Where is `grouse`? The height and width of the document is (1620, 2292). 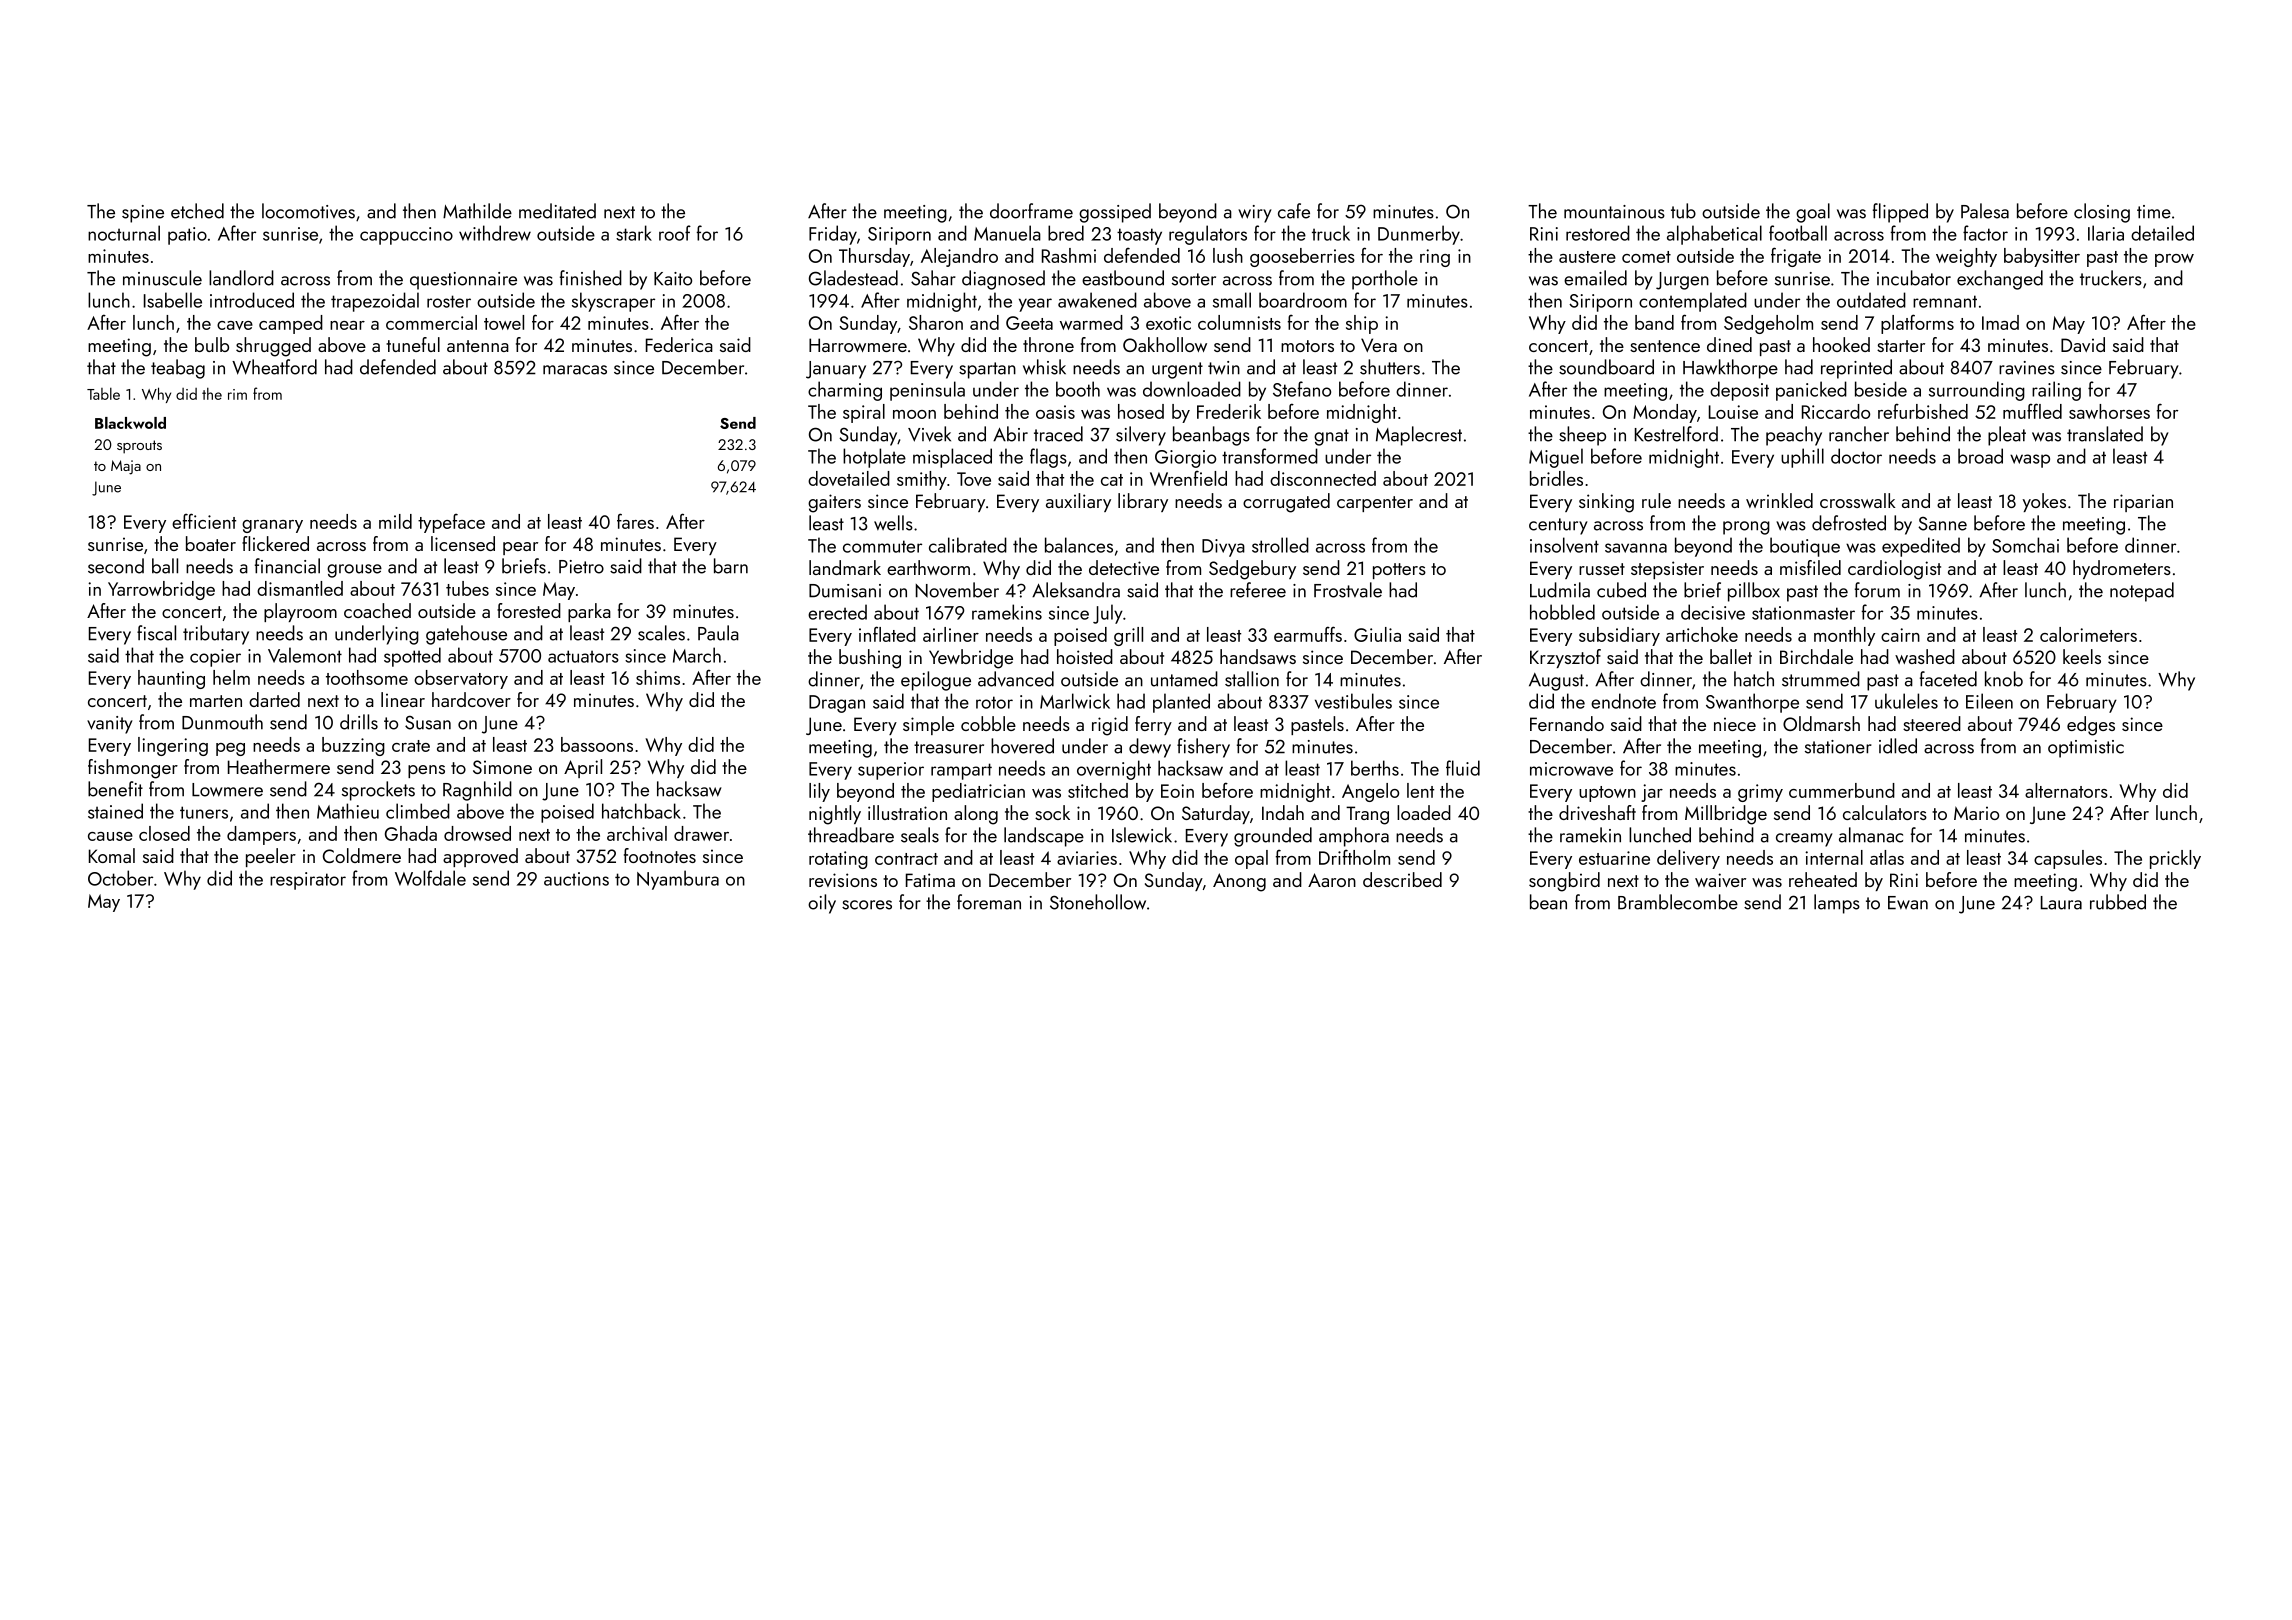
grouse is located at coordinates (354, 571).
